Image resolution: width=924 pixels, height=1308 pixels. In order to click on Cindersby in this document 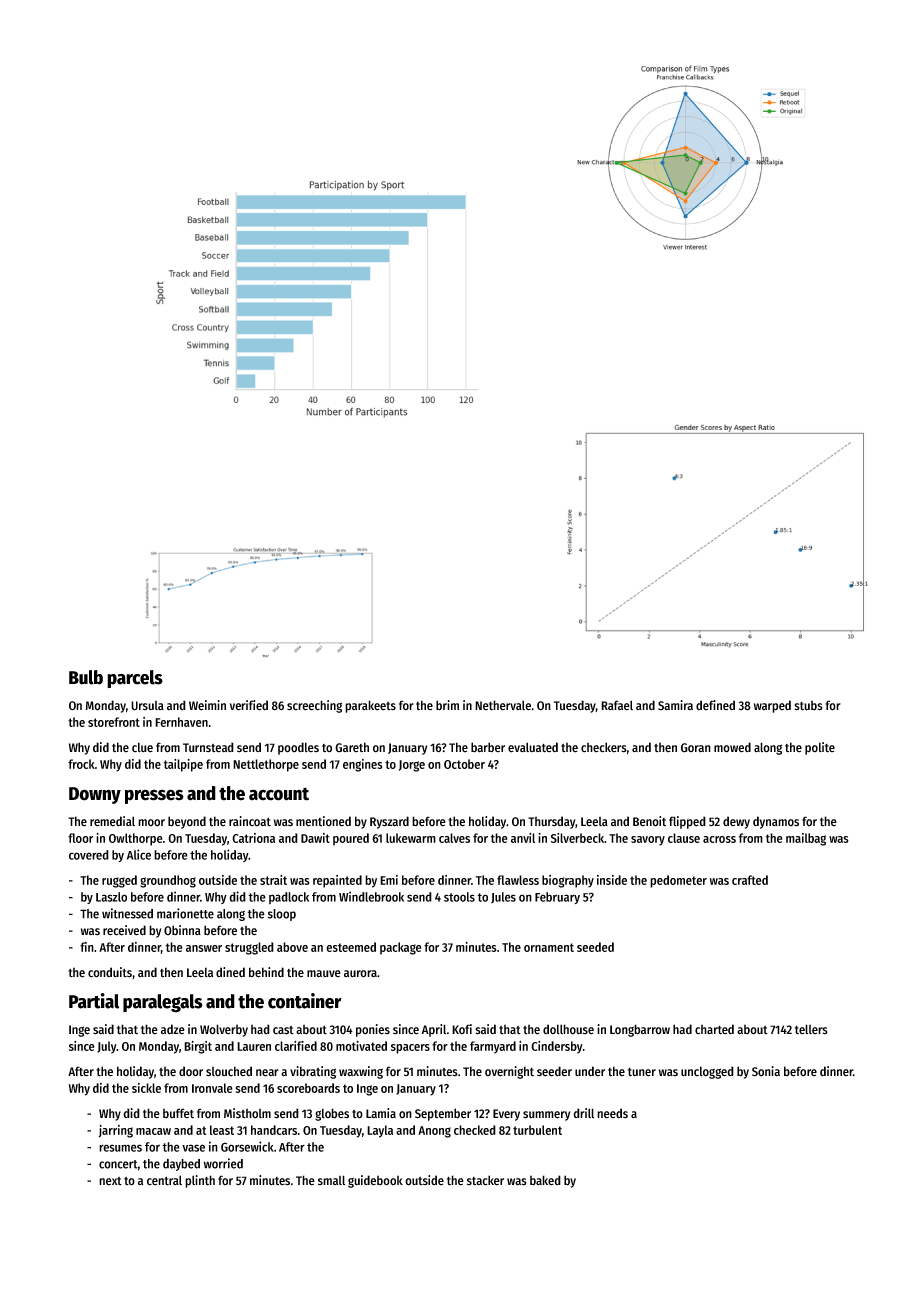, I will do `click(557, 1047)`.
